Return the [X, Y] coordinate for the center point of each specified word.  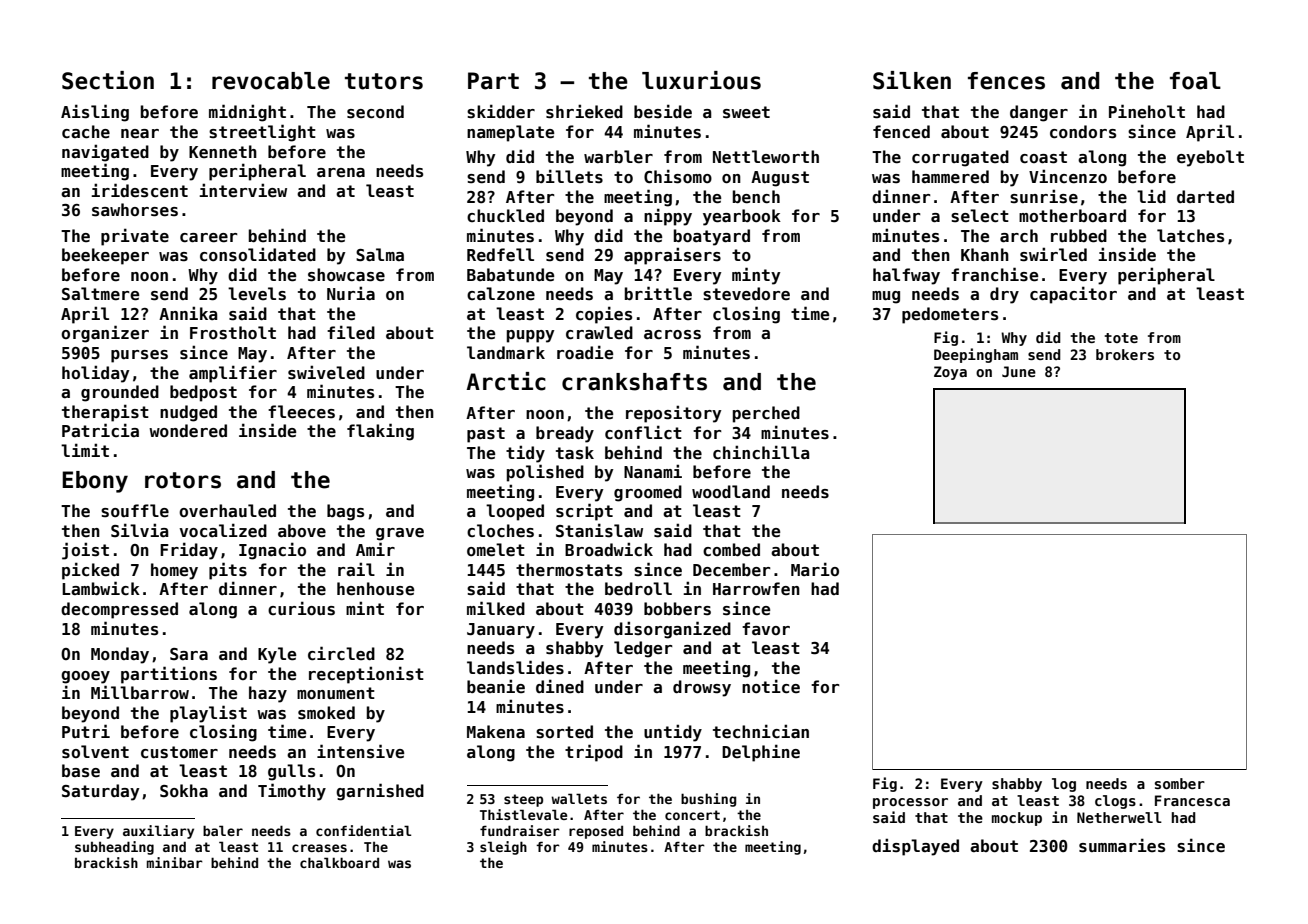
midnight [247, 113]
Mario [815, 569]
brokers [1125, 354]
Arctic [506, 381]
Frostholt [233, 333]
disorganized [672, 630]
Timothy [292, 792]
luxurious [701, 80]
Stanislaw [599, 530]
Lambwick [101, 588]
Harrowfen [756, 588]
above [302, 531]
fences [1006, 81]
